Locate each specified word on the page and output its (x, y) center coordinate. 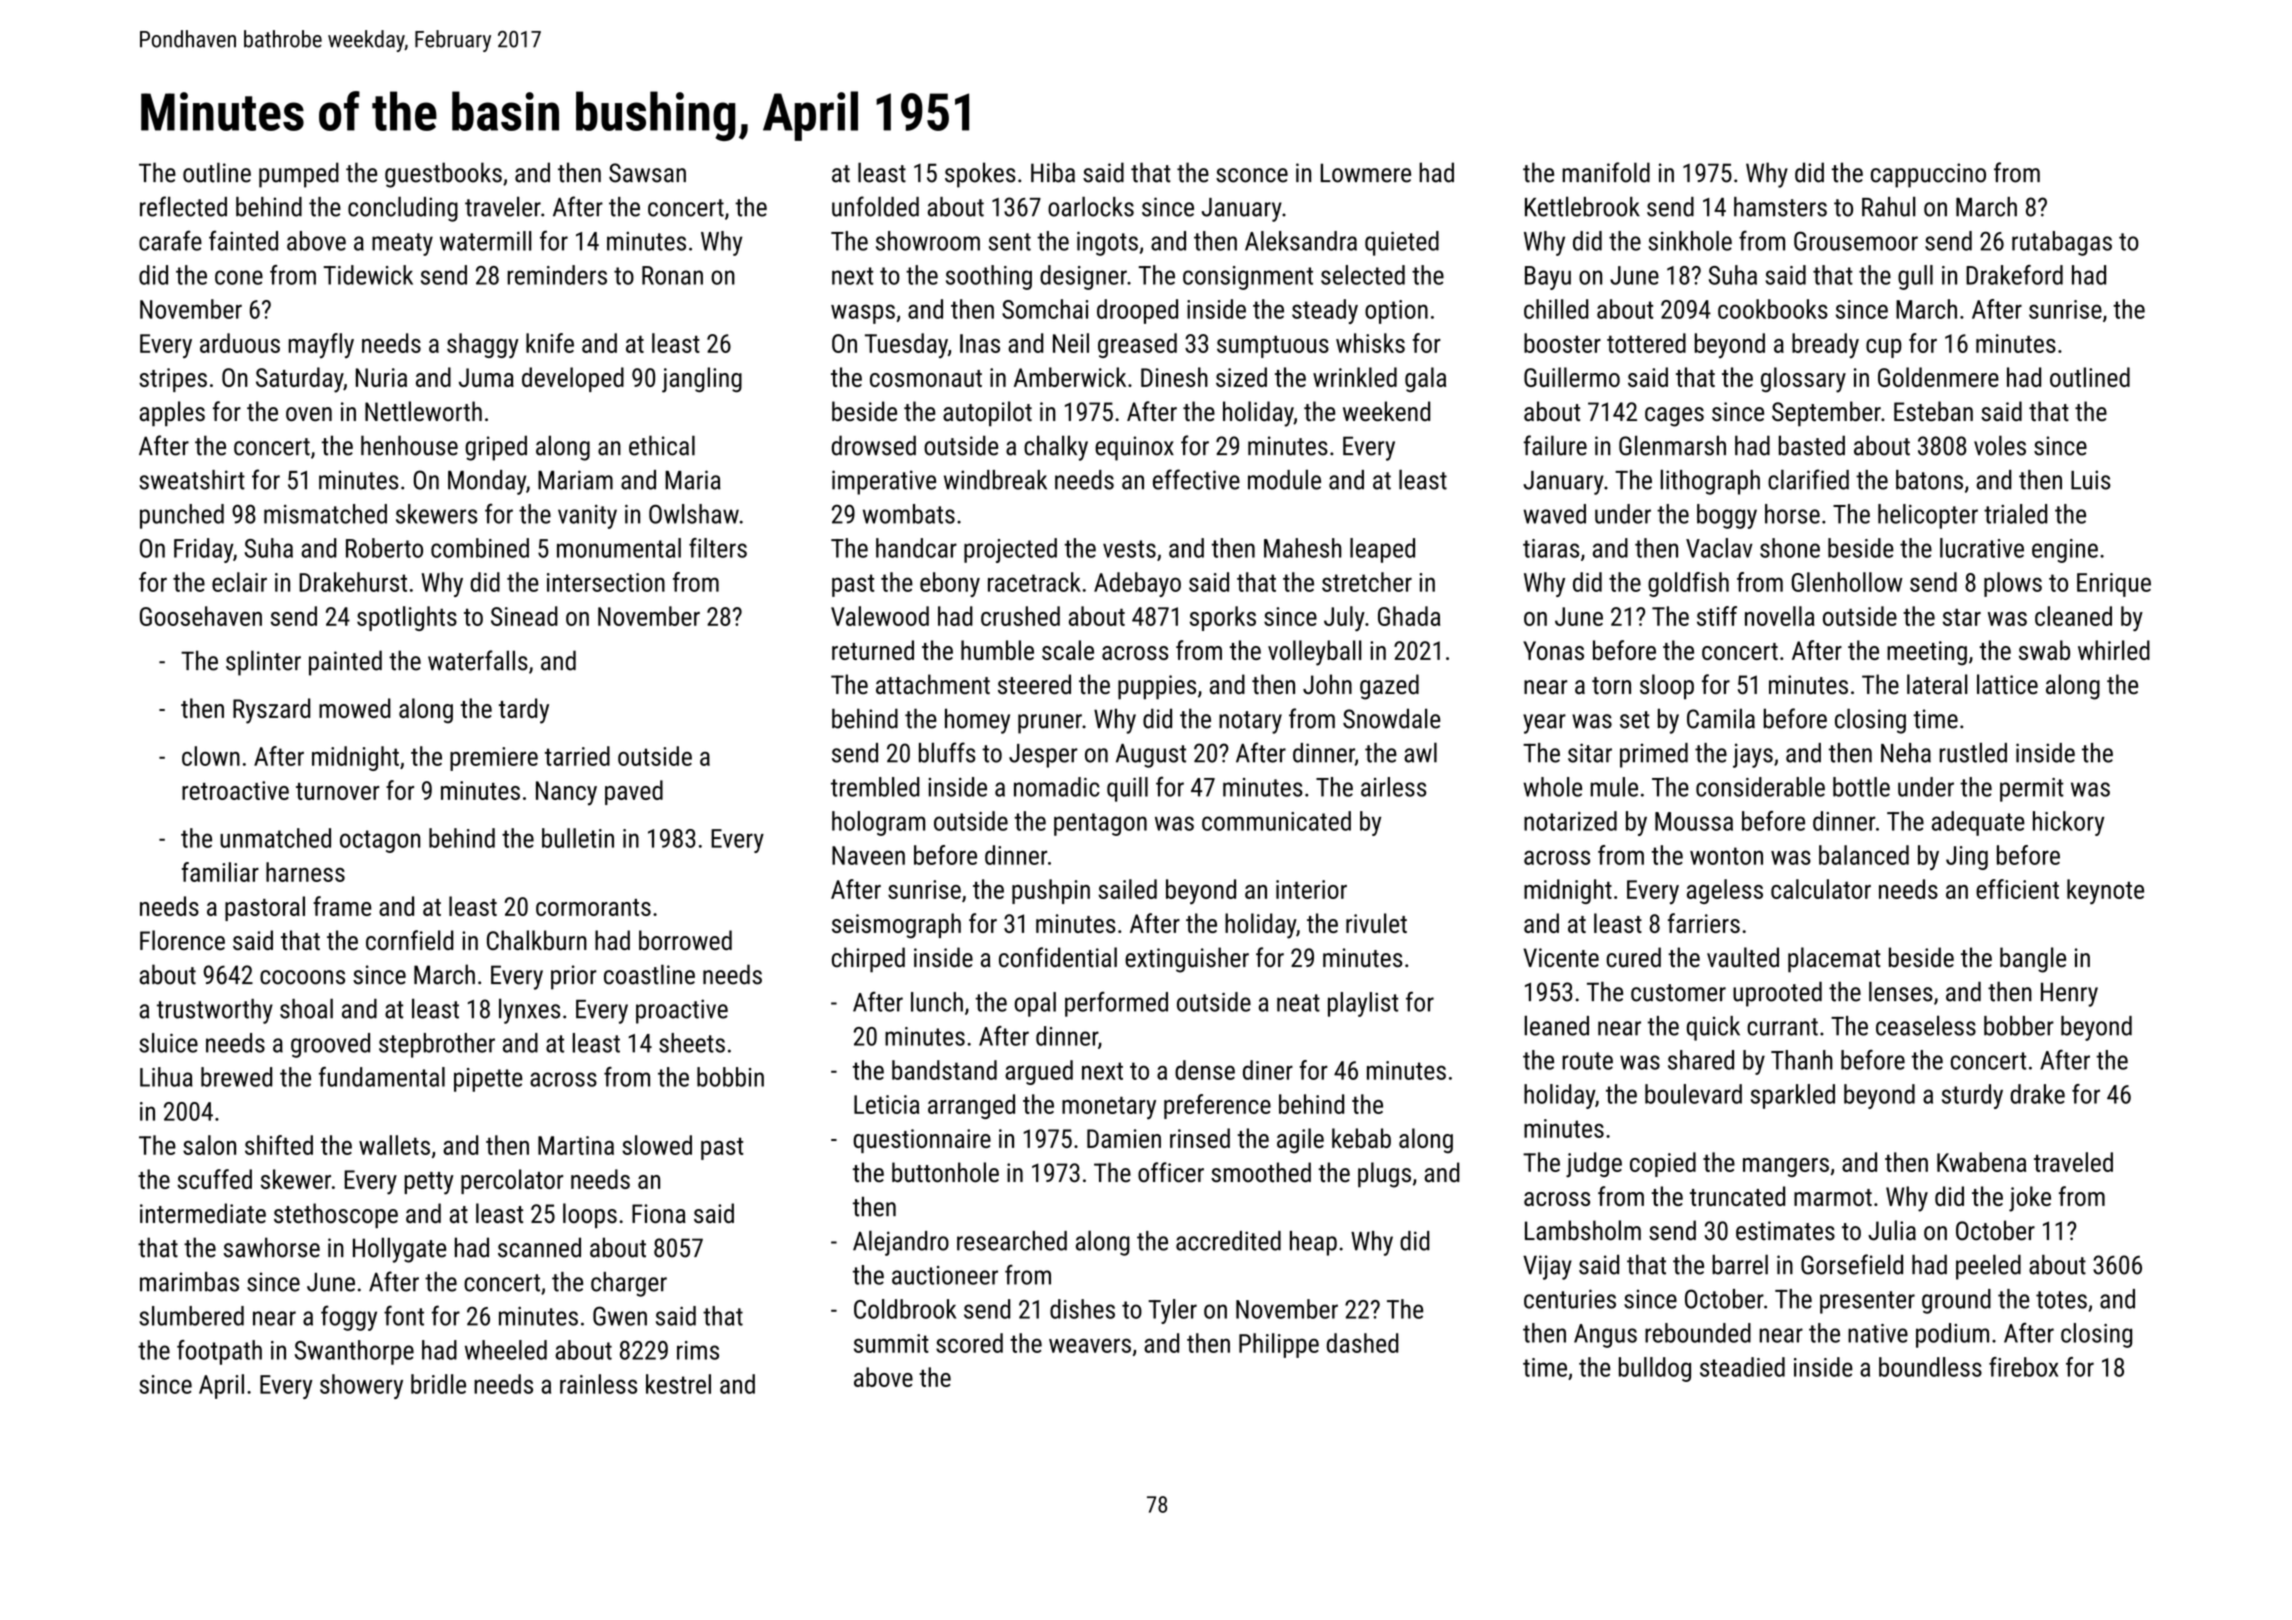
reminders (557, 275)
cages (1674, 417)
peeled (1988, 1267)
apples (172, 414)
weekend (1386, 411)
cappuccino (1928, 175)
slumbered (191, 1316)
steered (1034, 684)
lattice (2007, 684)
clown (211, 756)
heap (1313, 1243)
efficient (2017, 889)
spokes (980, 175)
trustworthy (215, 1011)
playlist (1363, 1004)
